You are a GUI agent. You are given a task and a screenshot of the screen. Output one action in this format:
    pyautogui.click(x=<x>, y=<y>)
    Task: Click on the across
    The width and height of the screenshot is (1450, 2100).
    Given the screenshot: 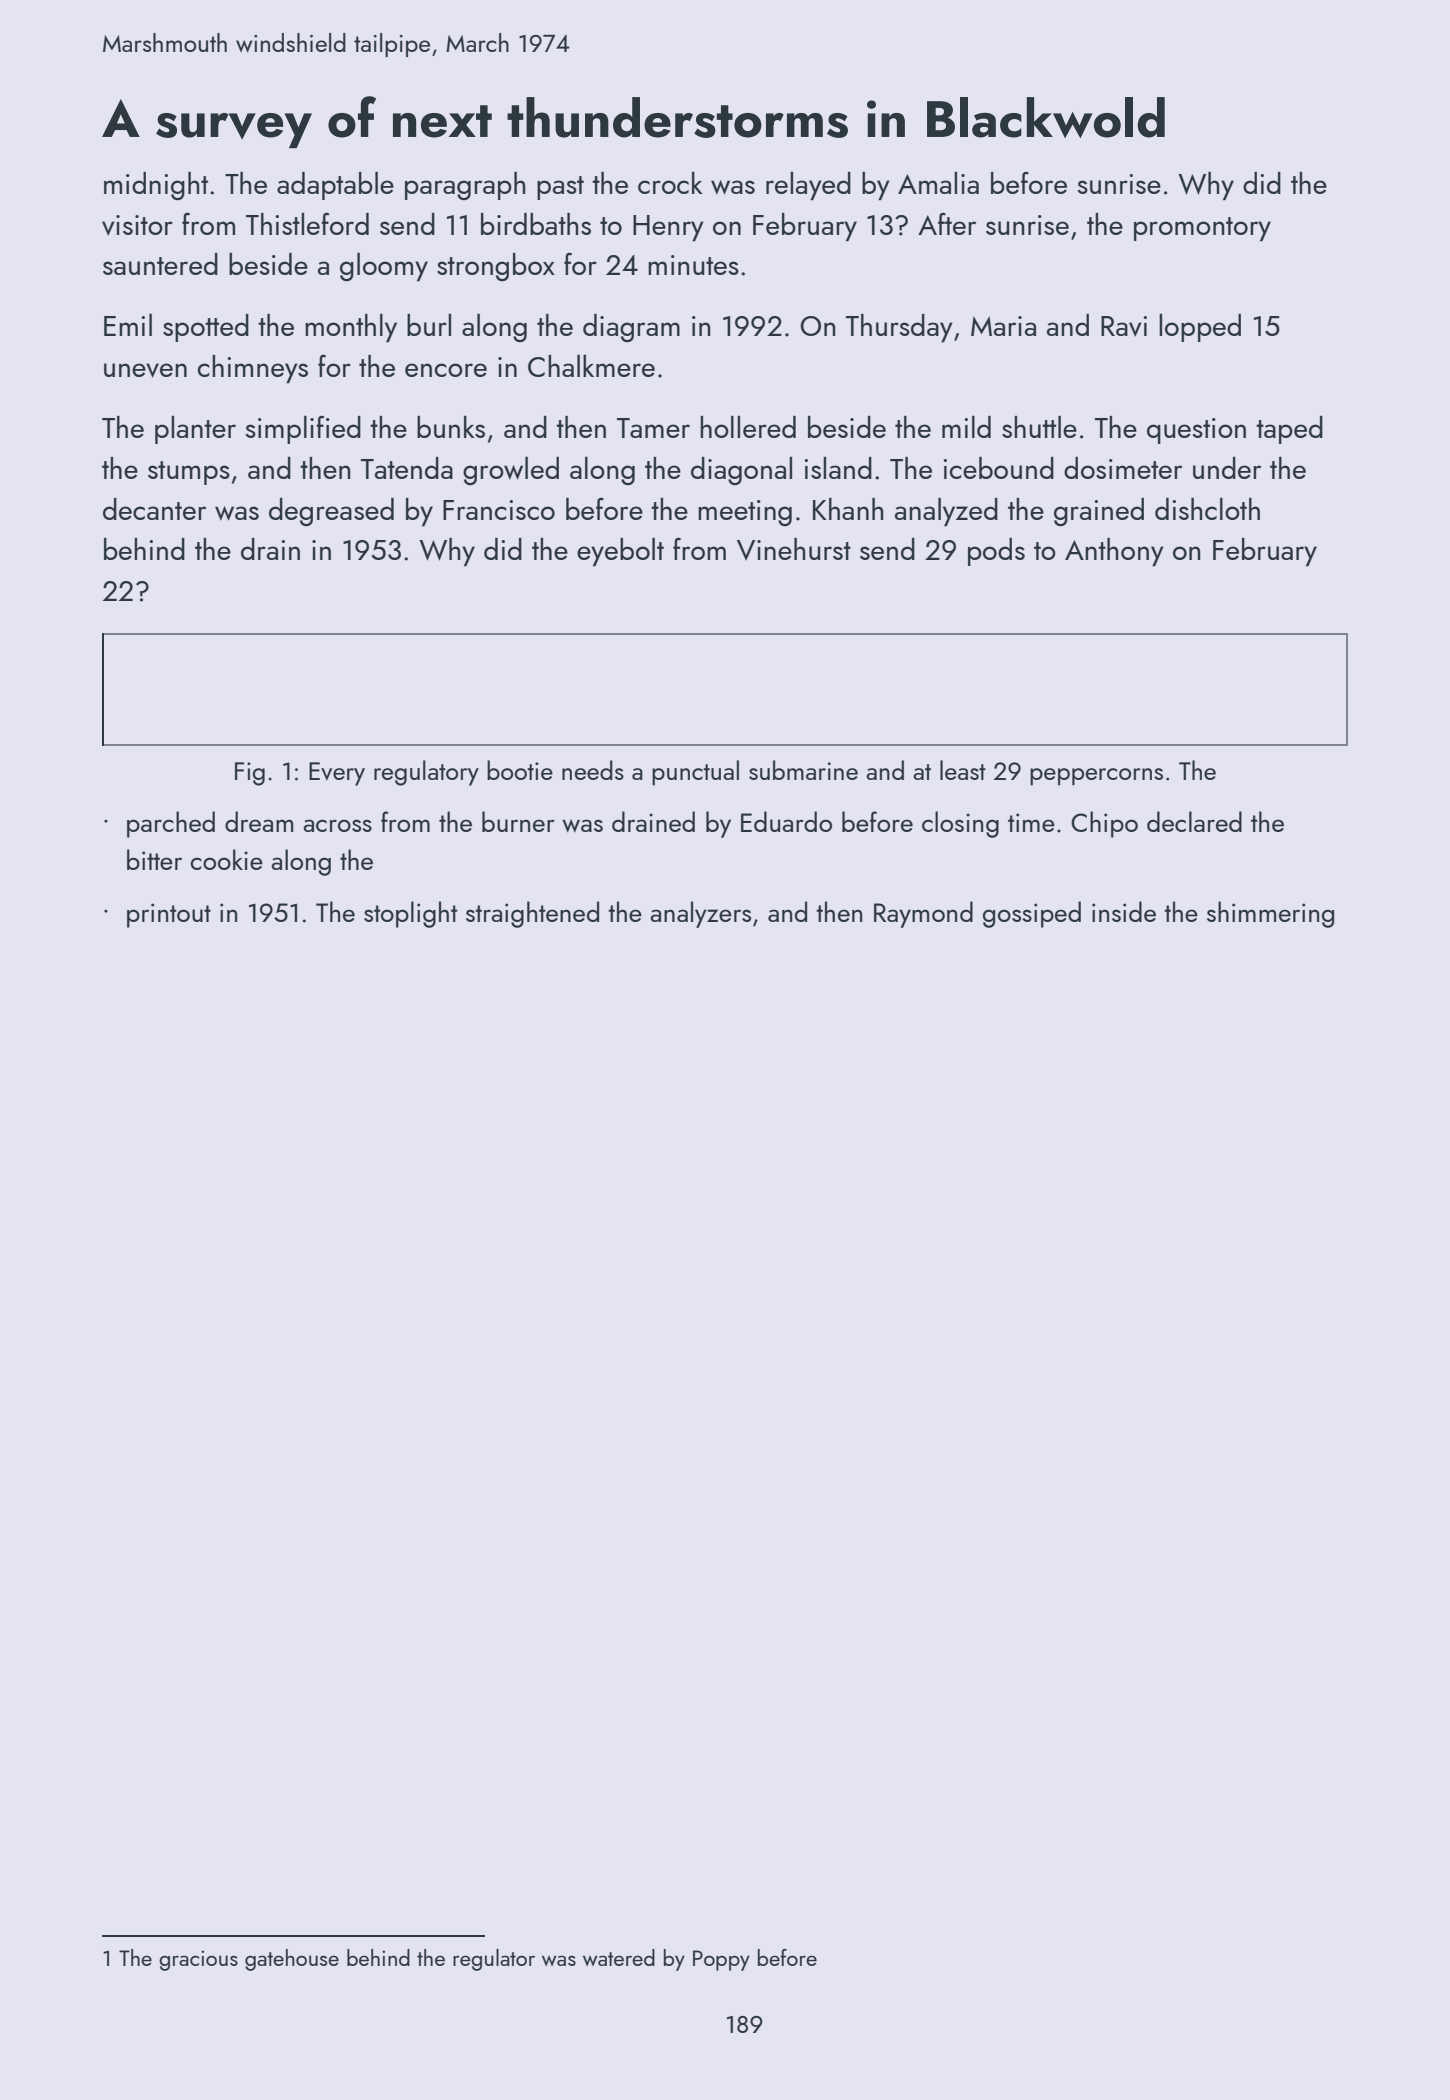 What is the action you would take?
    pyautogui.click(x=337, y=825)
